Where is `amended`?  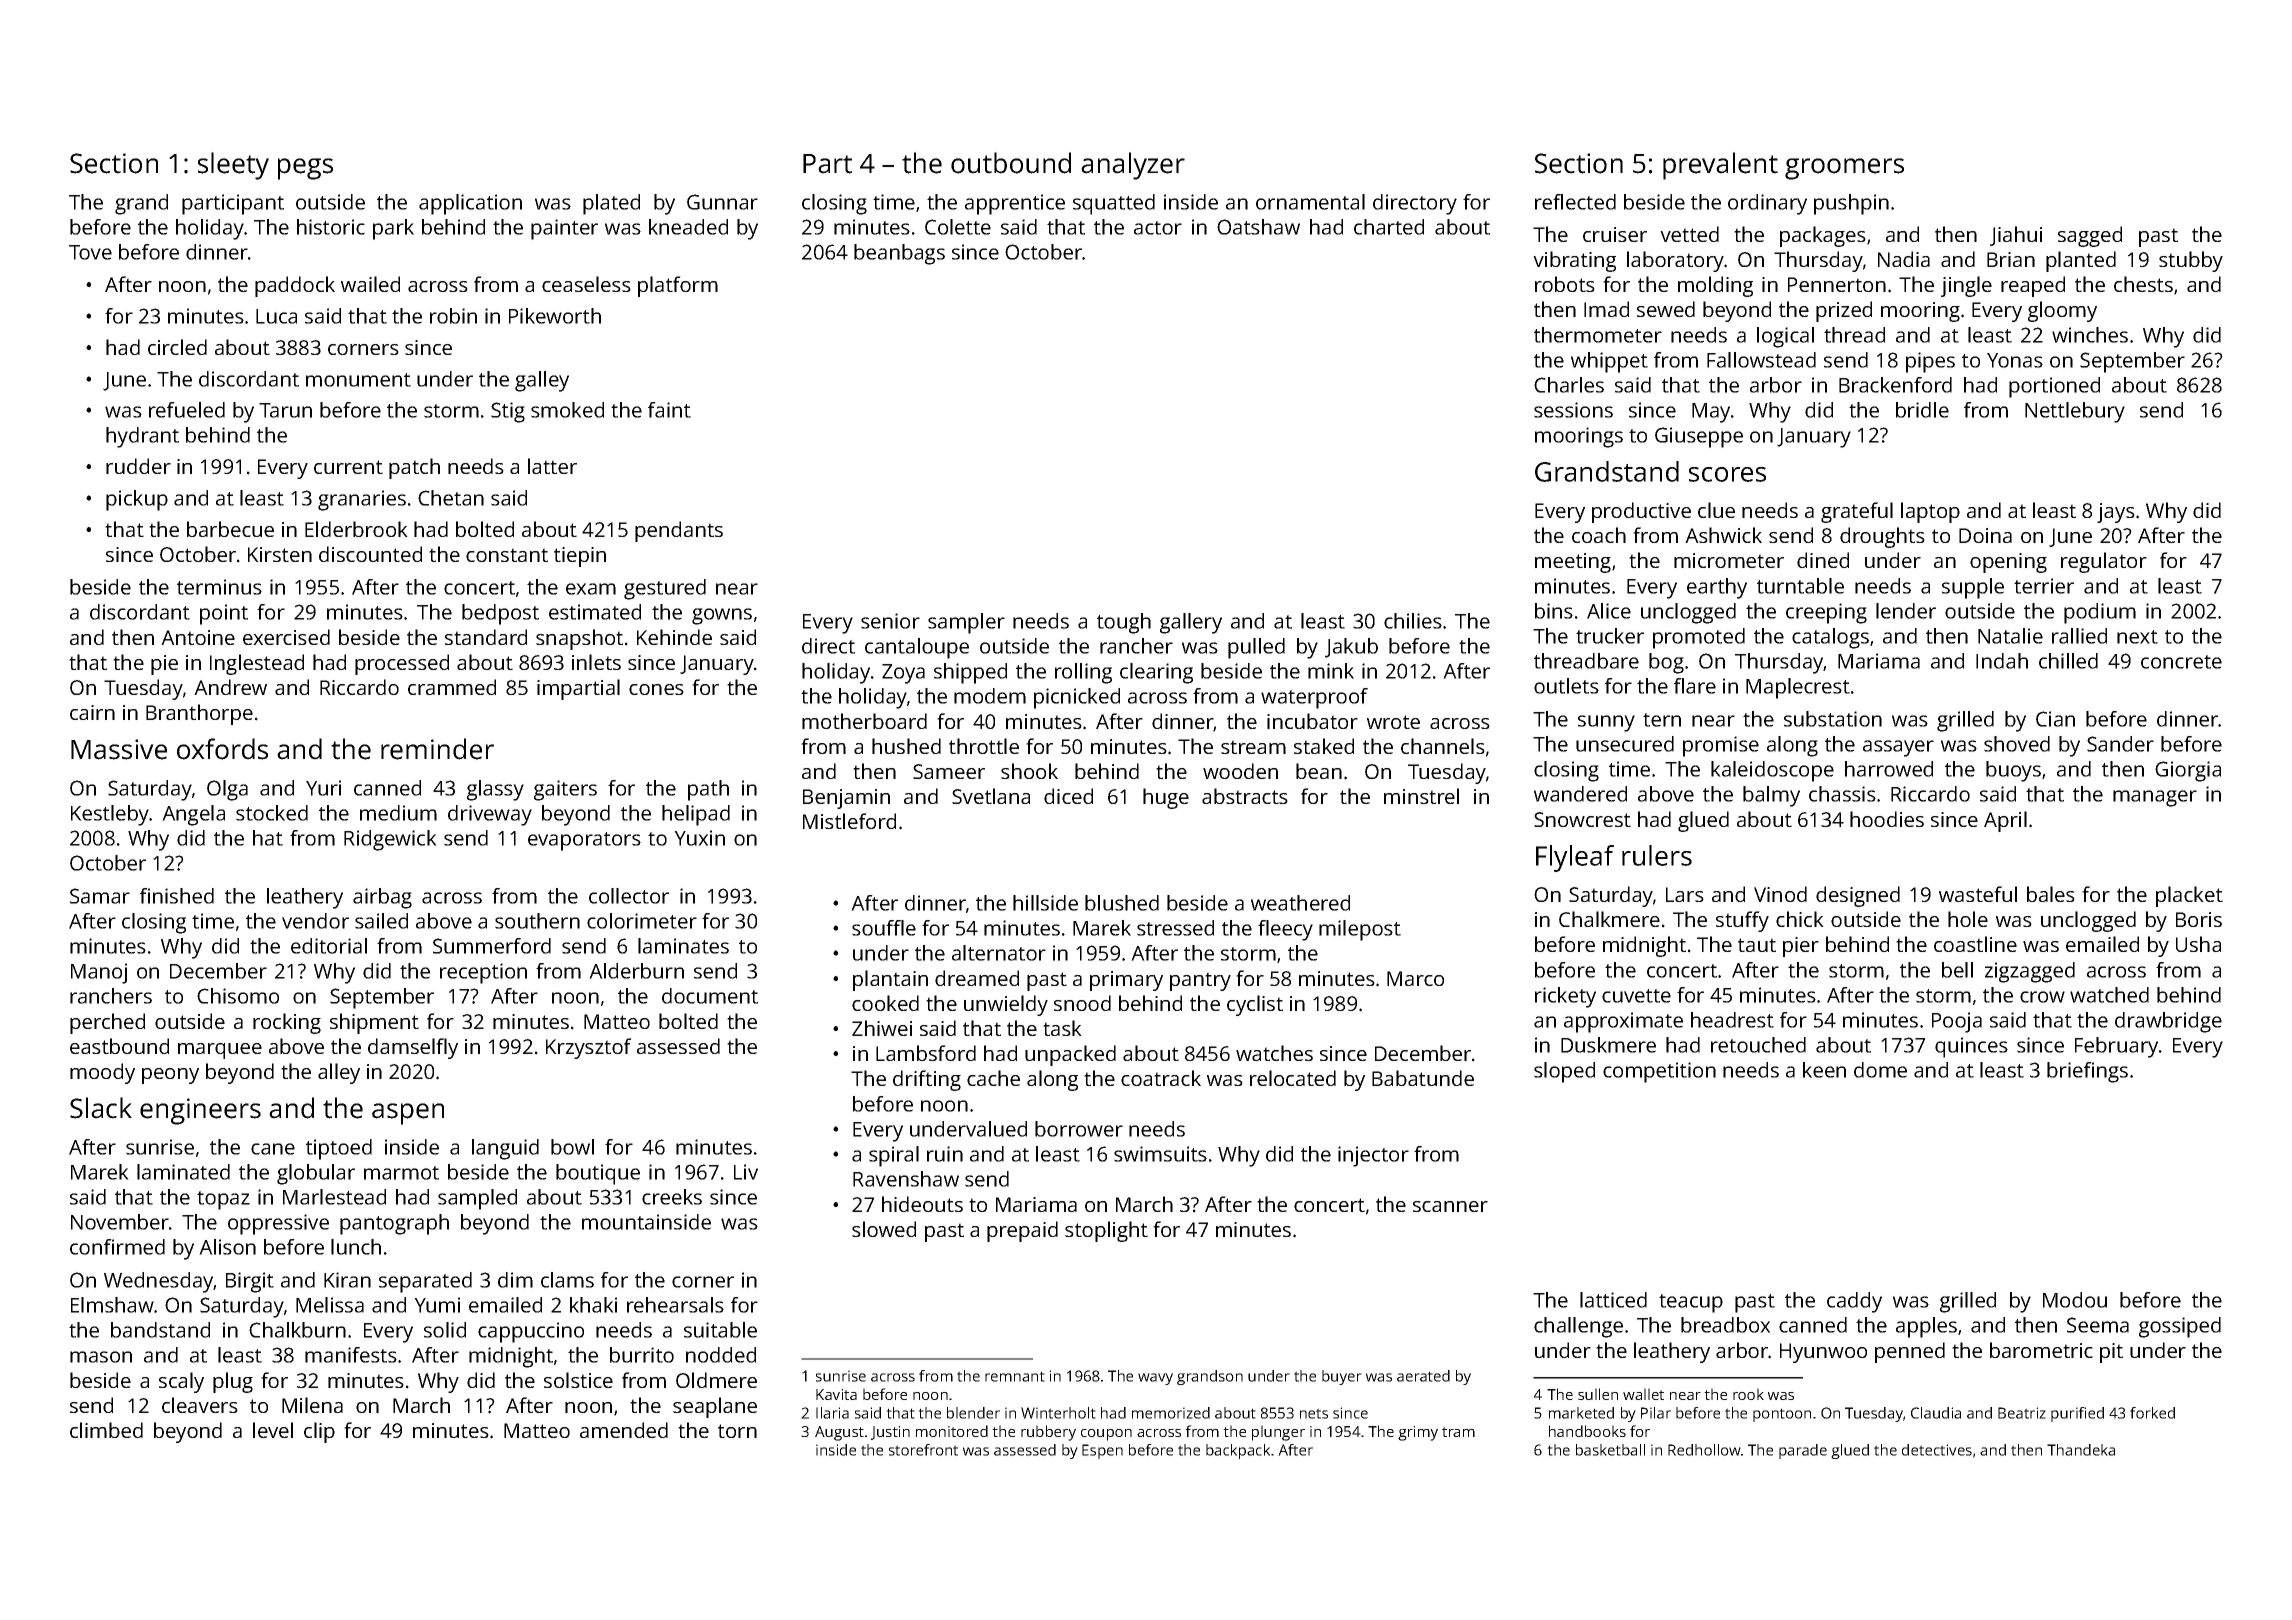 amended is located at coordinates (624, 1430).
